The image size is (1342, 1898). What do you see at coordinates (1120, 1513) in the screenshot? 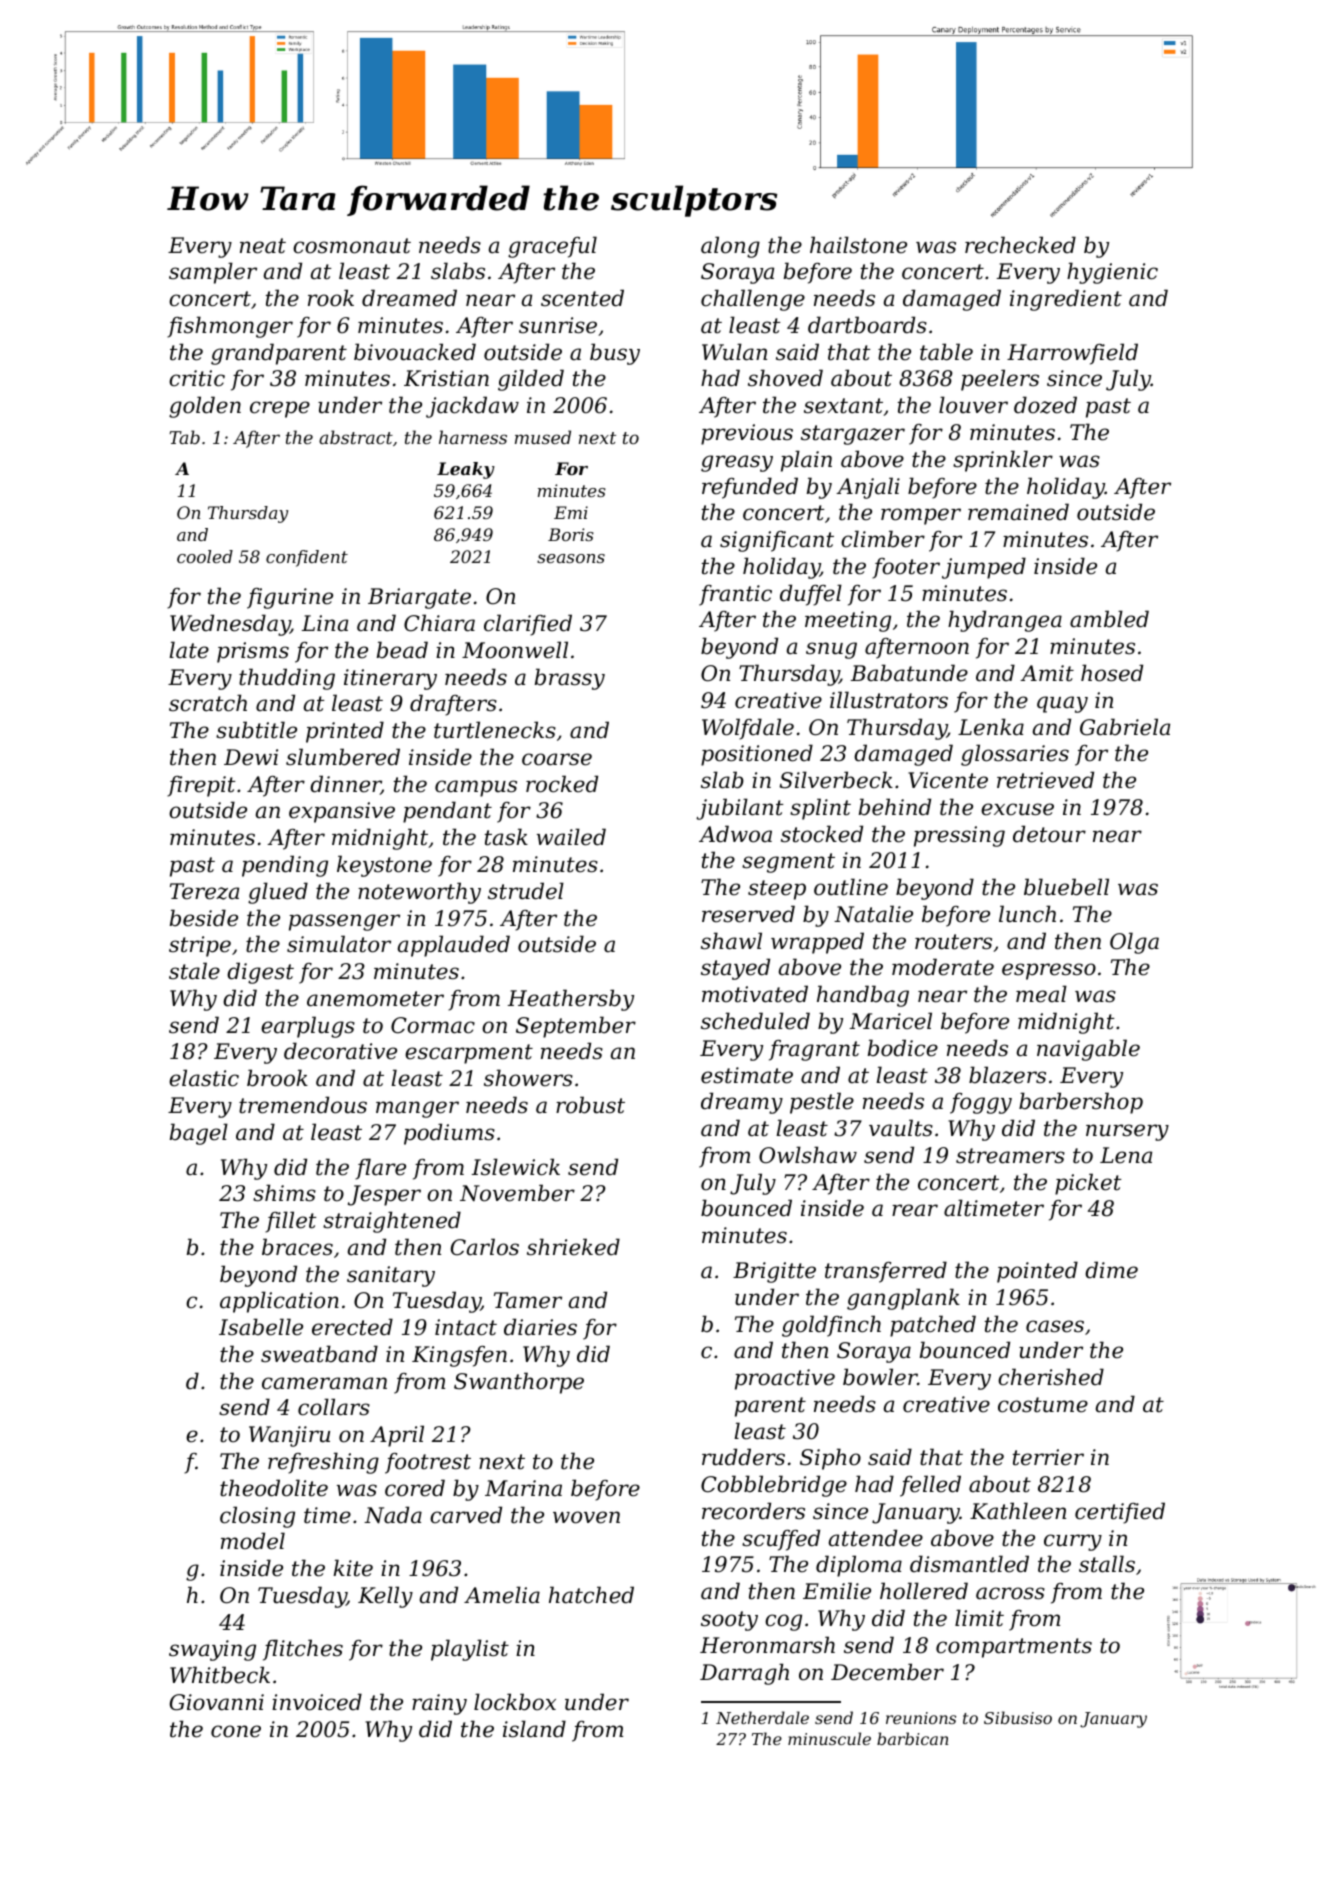
I see `certified` at bounding box center [1120, 1513].
